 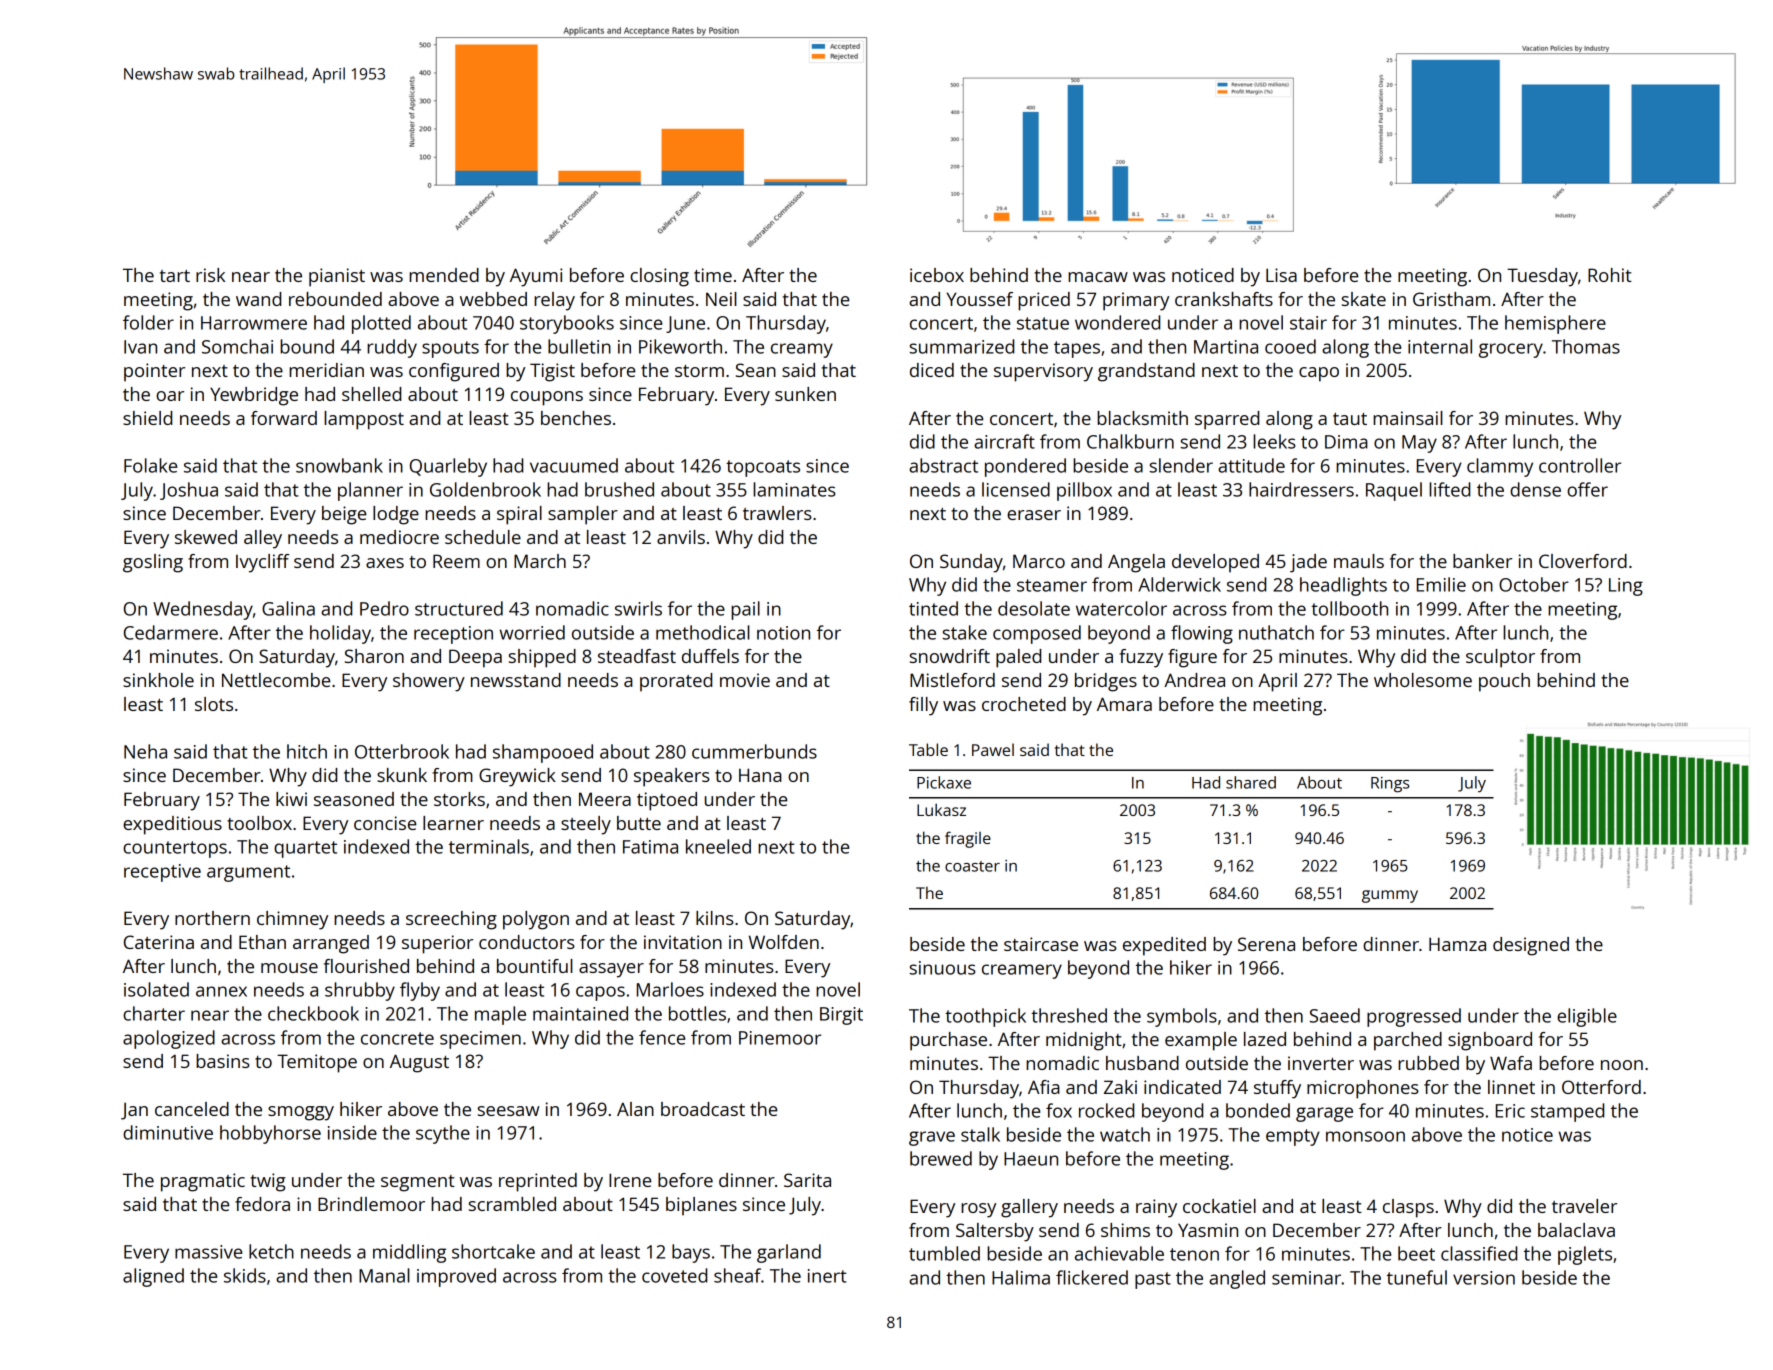 What do you see at coordinates (1531, 946) in the page?
I see `designed` at bounding box center [1531, 946].
